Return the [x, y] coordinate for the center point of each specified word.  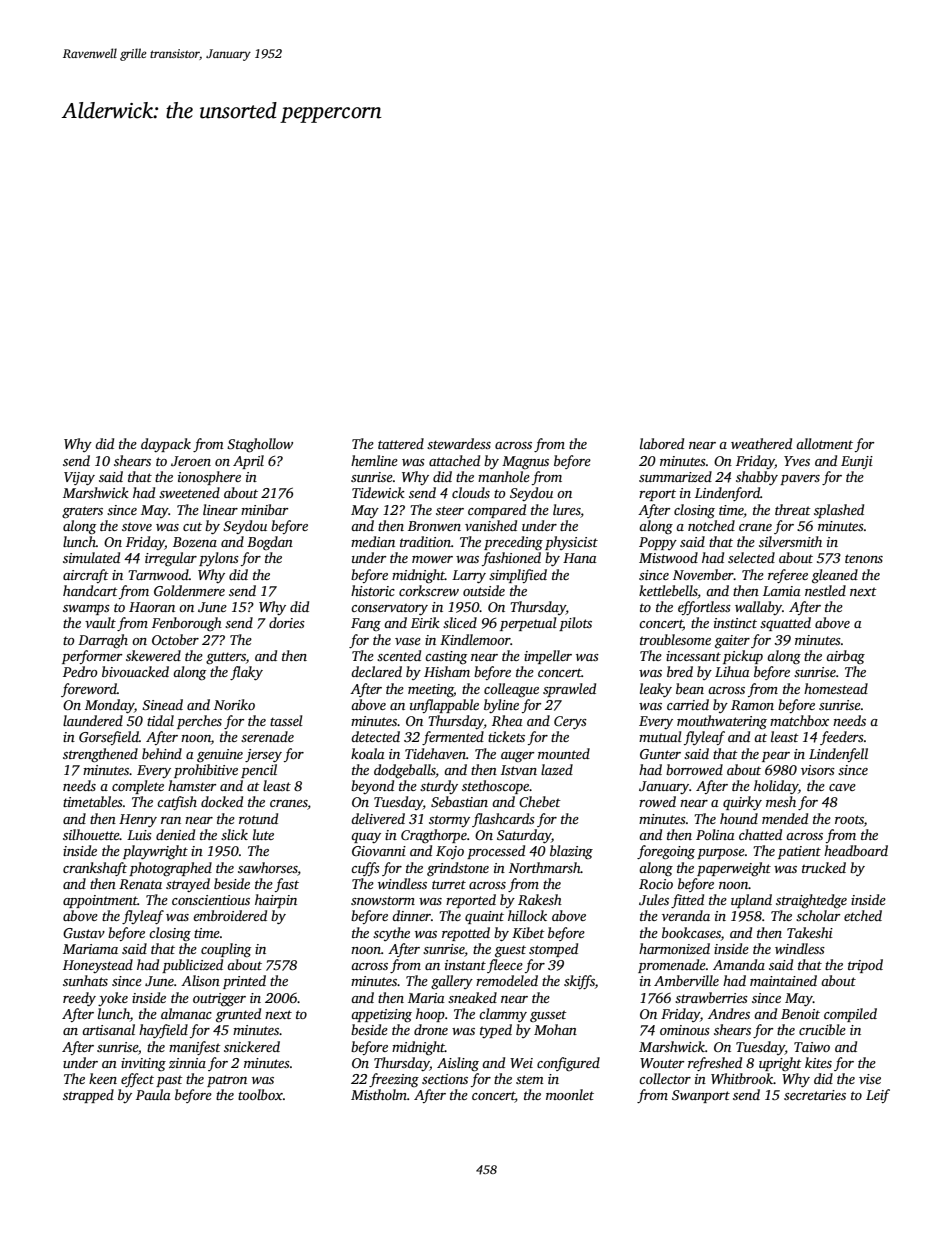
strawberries [711, 997]
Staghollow [260, 445]
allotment [824, 443]
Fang [366, 624]
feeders [842, 738]
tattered [401, 443]
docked [222, 801]
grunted [238, 1015]
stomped [553, 950]
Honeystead [98, 966]
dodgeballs [405, 771]
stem [530, 1079]
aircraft [86, 576]
